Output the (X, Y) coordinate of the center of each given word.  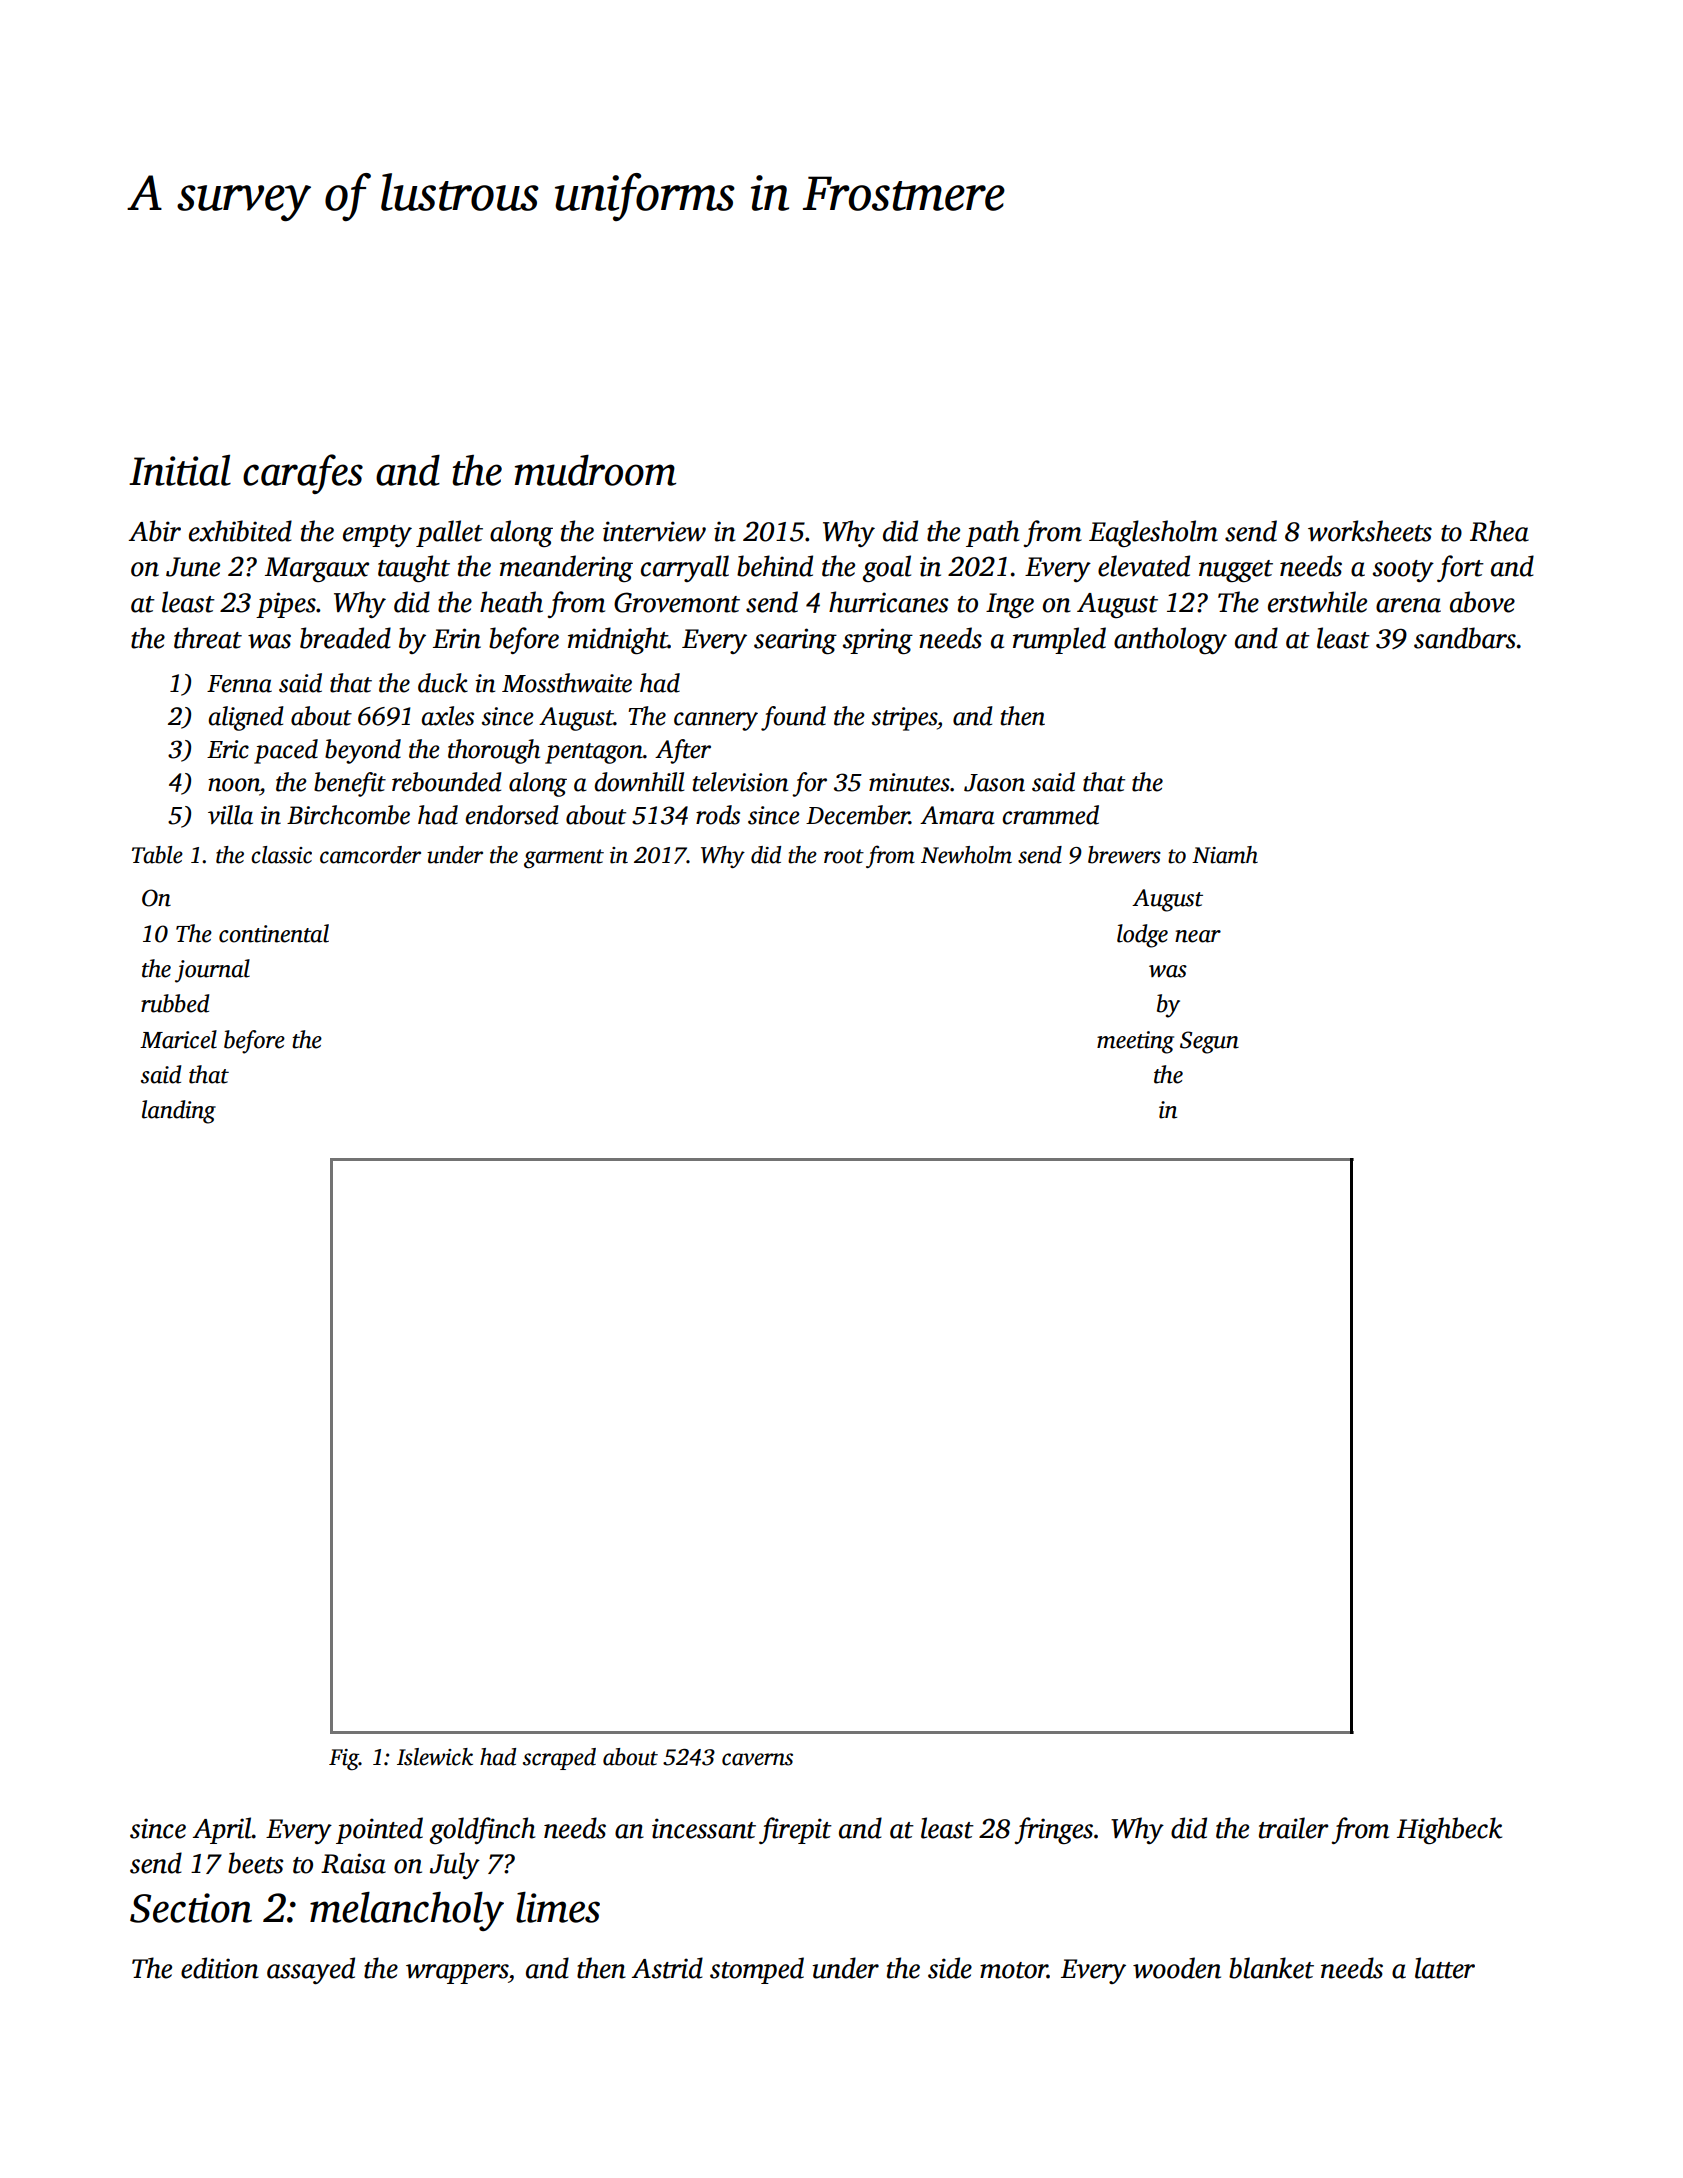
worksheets (1370, 531)
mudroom (595, 470)
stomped (757, 1970)
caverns (757, 1759)
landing (179, 1112)
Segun (1209, 1042)
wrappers (457, 1974)
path (992, 533)
